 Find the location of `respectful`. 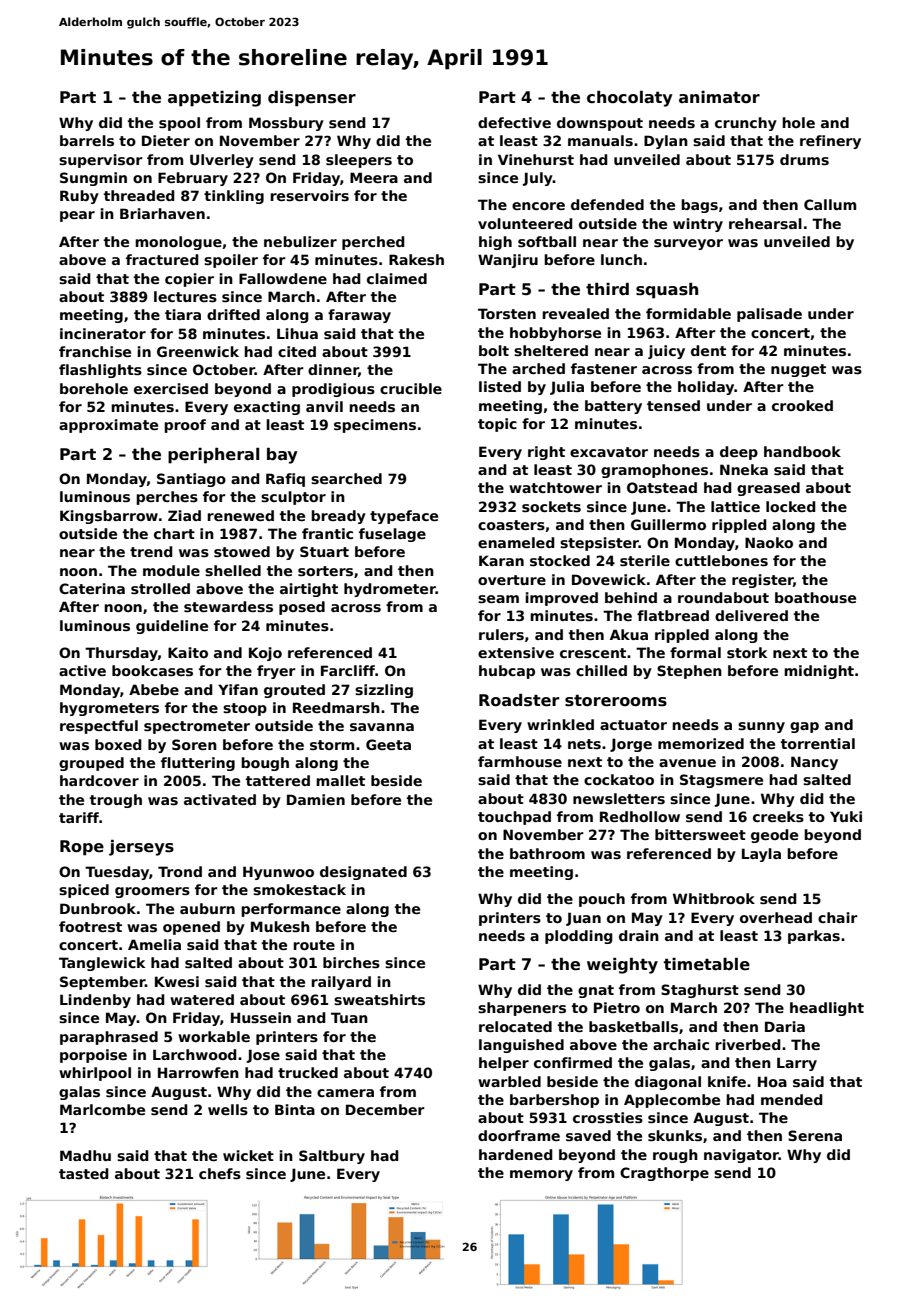

respectful is located at coordinates (99, 727).
